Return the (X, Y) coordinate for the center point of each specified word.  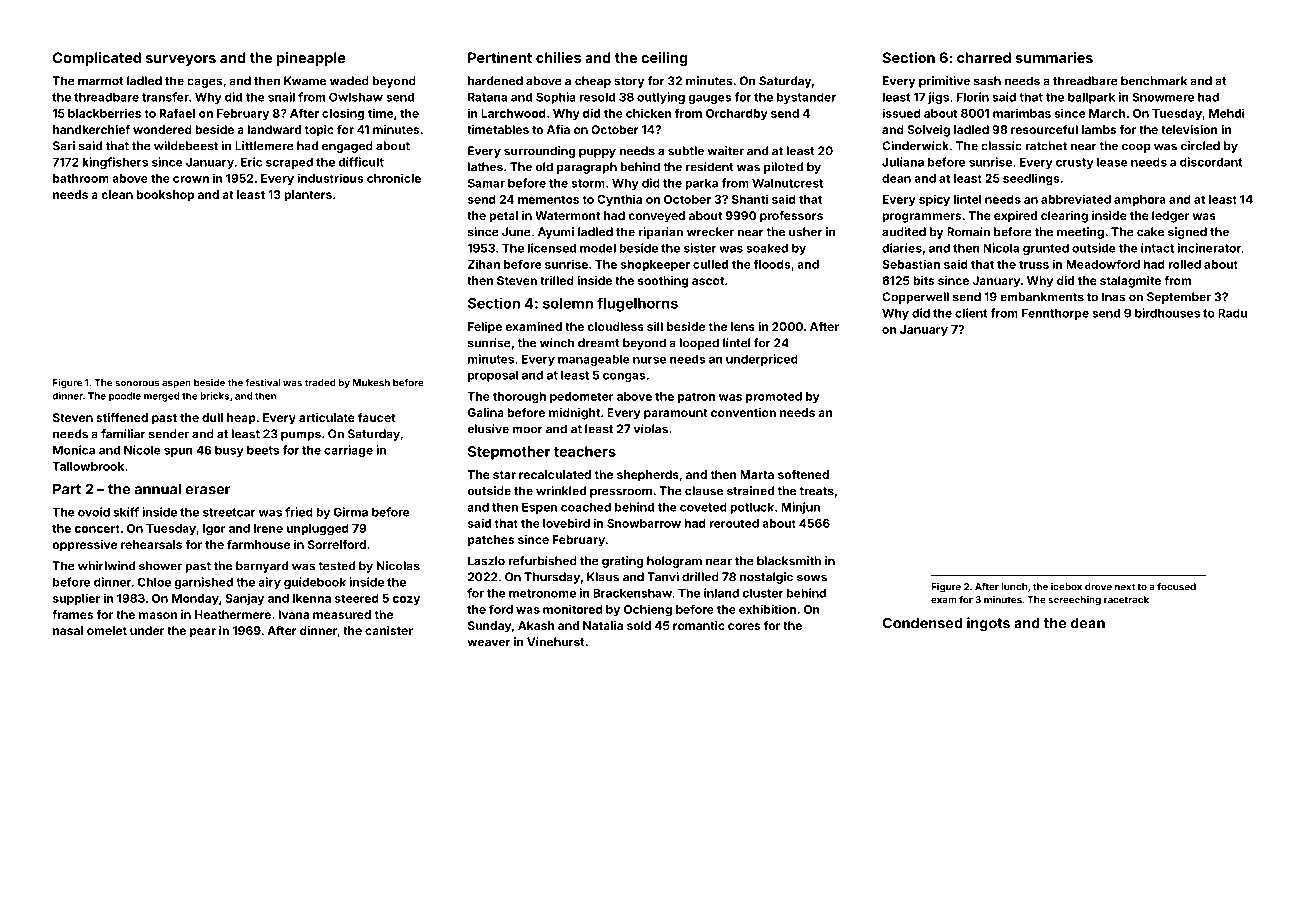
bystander (806, 98)
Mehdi (1227, 113)
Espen (539, 508)
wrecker (710, 232)
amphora (1140, 200)
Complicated (97, 59)
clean (117, 194)
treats (816, 491)
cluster (762, 593)
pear (203, 633)
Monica (74, 450)
